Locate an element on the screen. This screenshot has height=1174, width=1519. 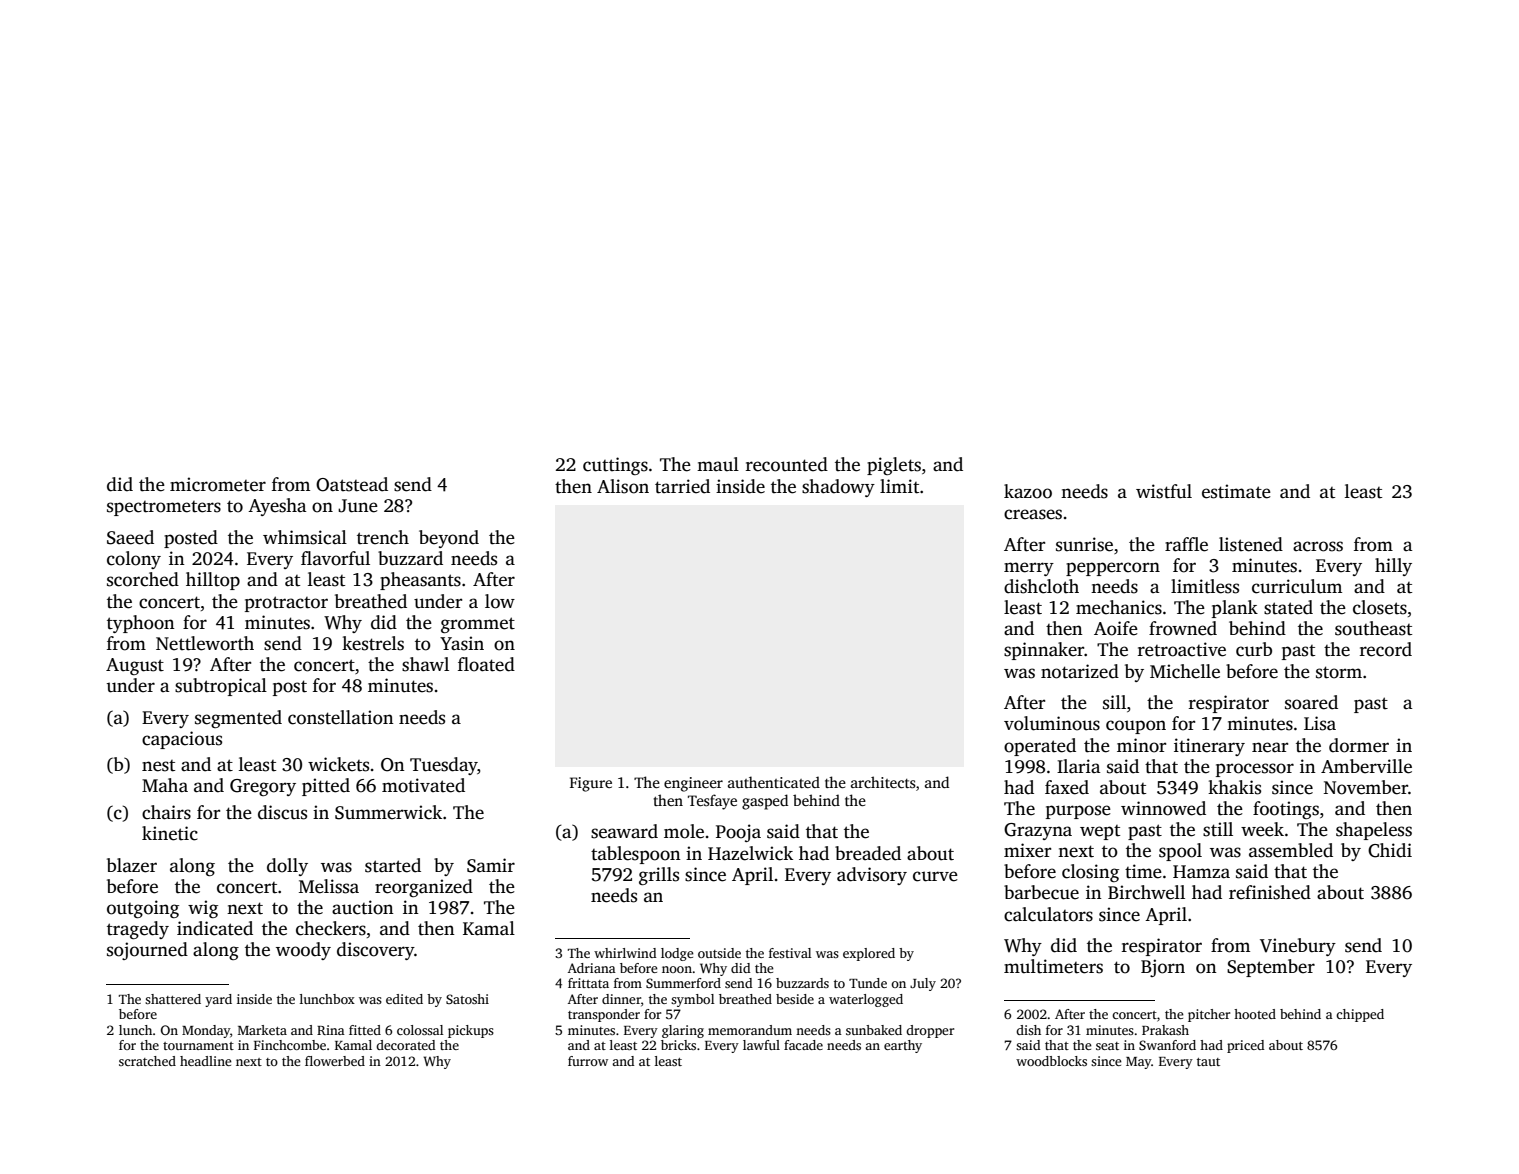
whimsical is located at coordinates (305, 537).
